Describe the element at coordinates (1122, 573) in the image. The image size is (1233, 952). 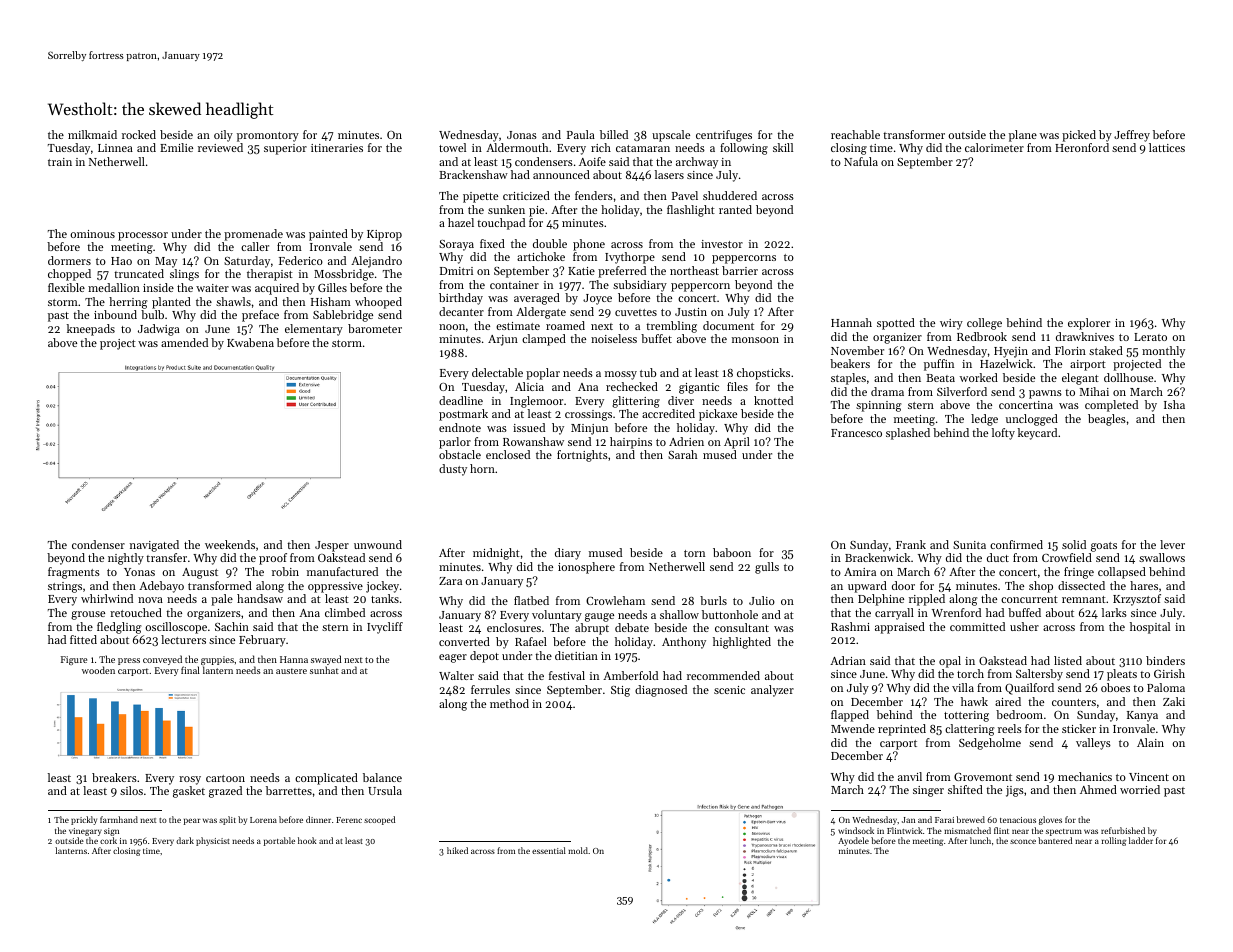
I see `collapsed` at that location.
